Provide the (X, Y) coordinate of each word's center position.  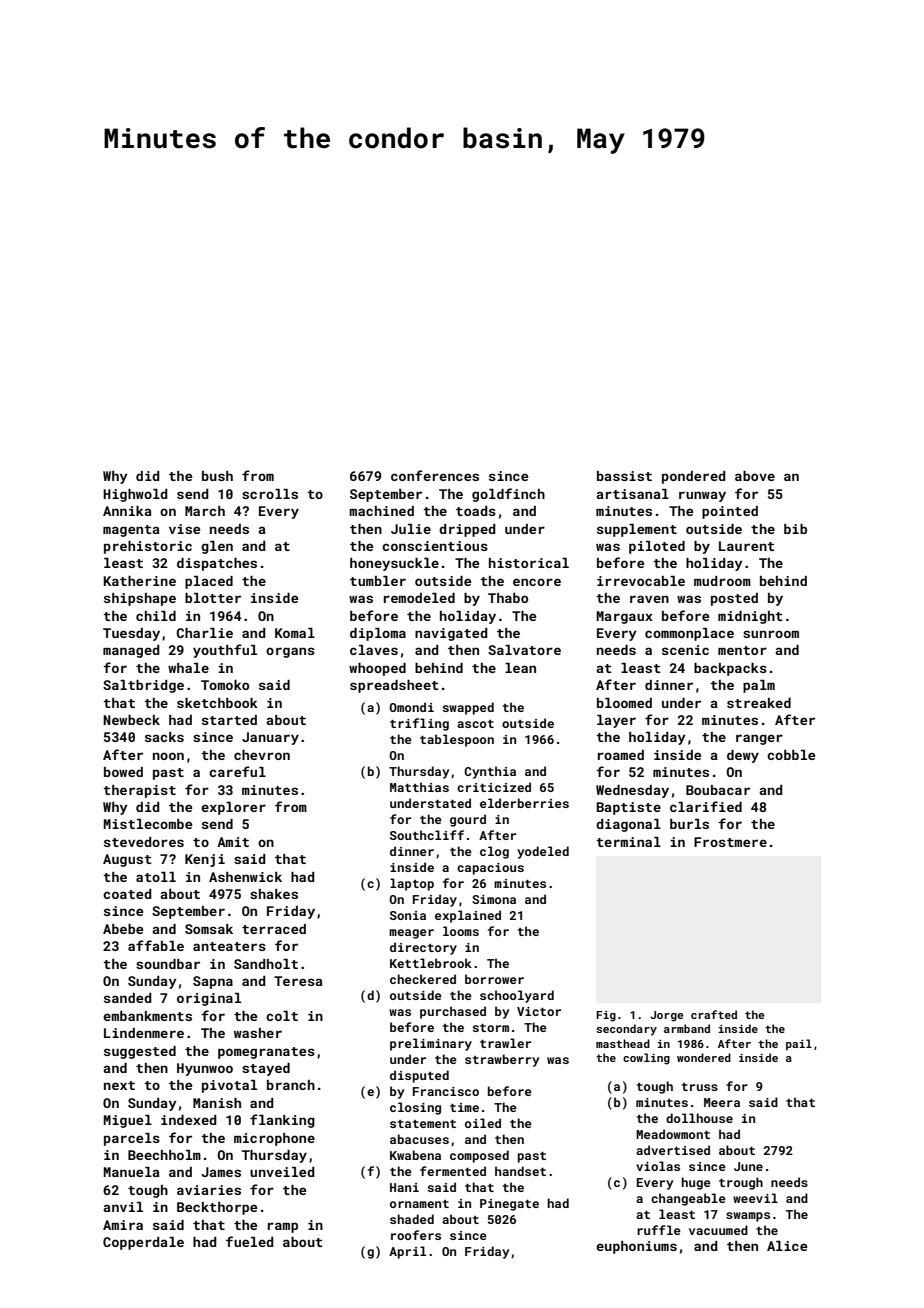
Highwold (135, 495)
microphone (274, 1139)
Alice (787, 1246)
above (755, 476)
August (127, 860)
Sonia (408, 915)
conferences (435, 475)
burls (689, 824)
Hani (404, 1187)
